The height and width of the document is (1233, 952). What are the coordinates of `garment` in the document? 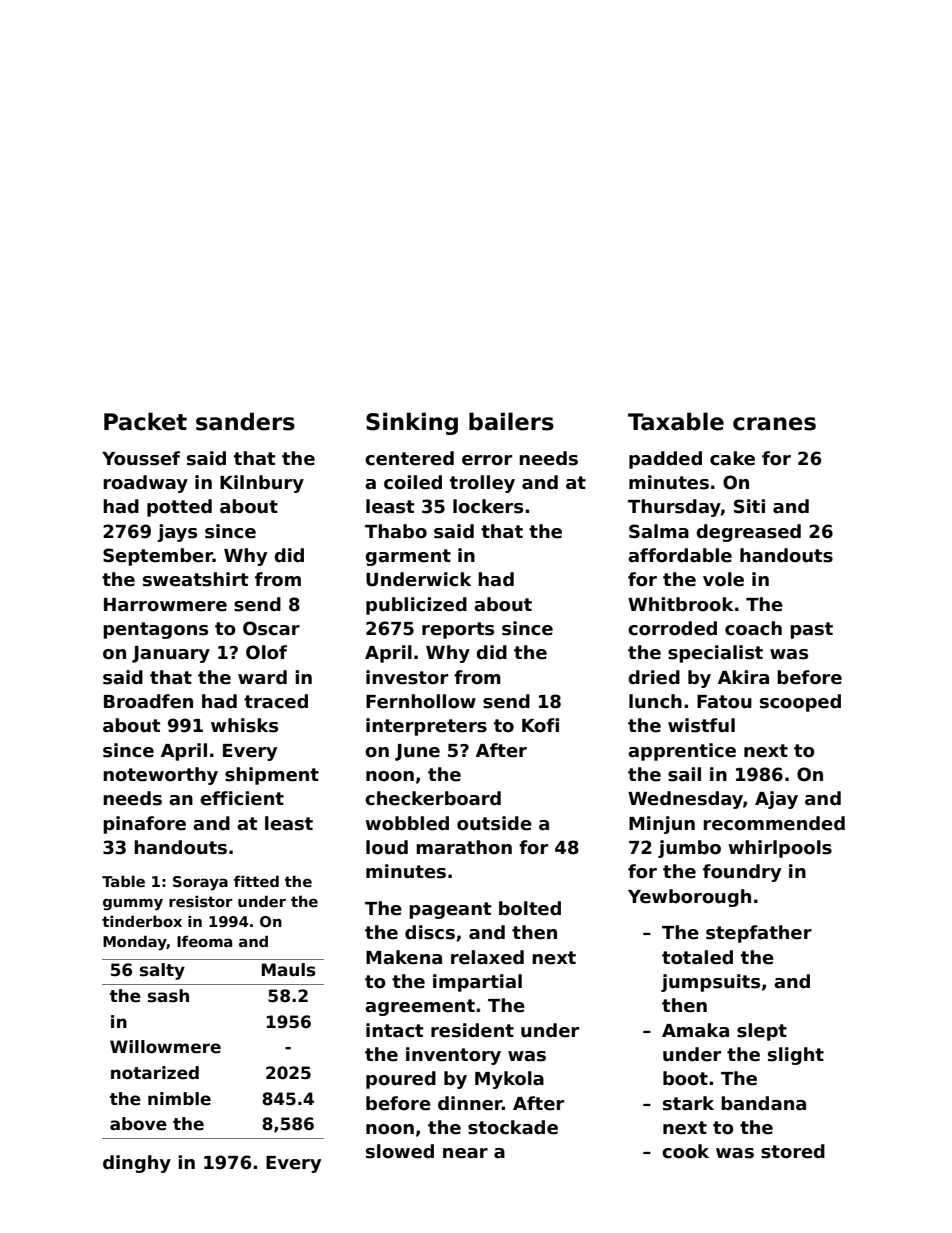 It's located at (408, 557).
